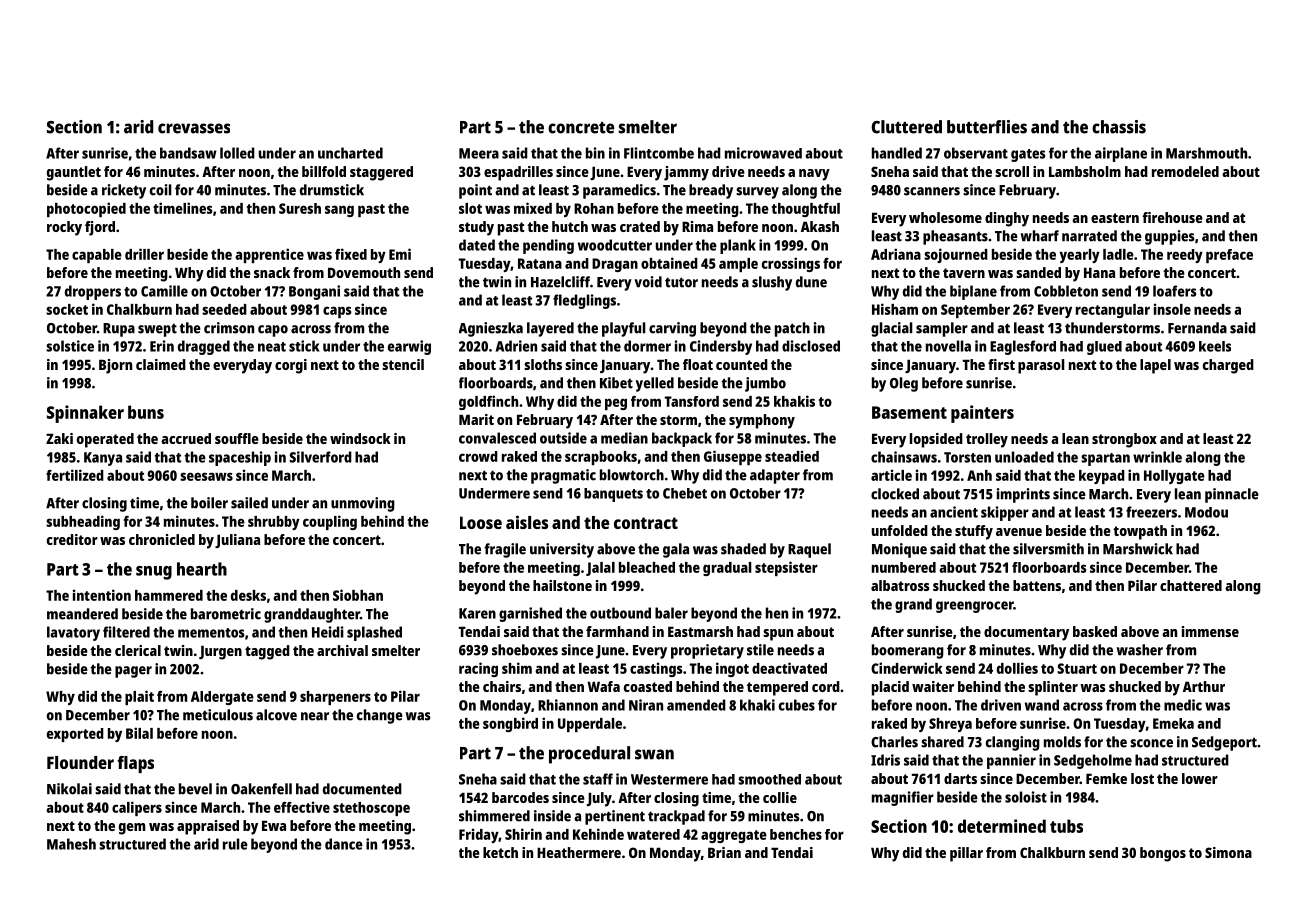  I want to click on farmhand, so click(617, 631).
